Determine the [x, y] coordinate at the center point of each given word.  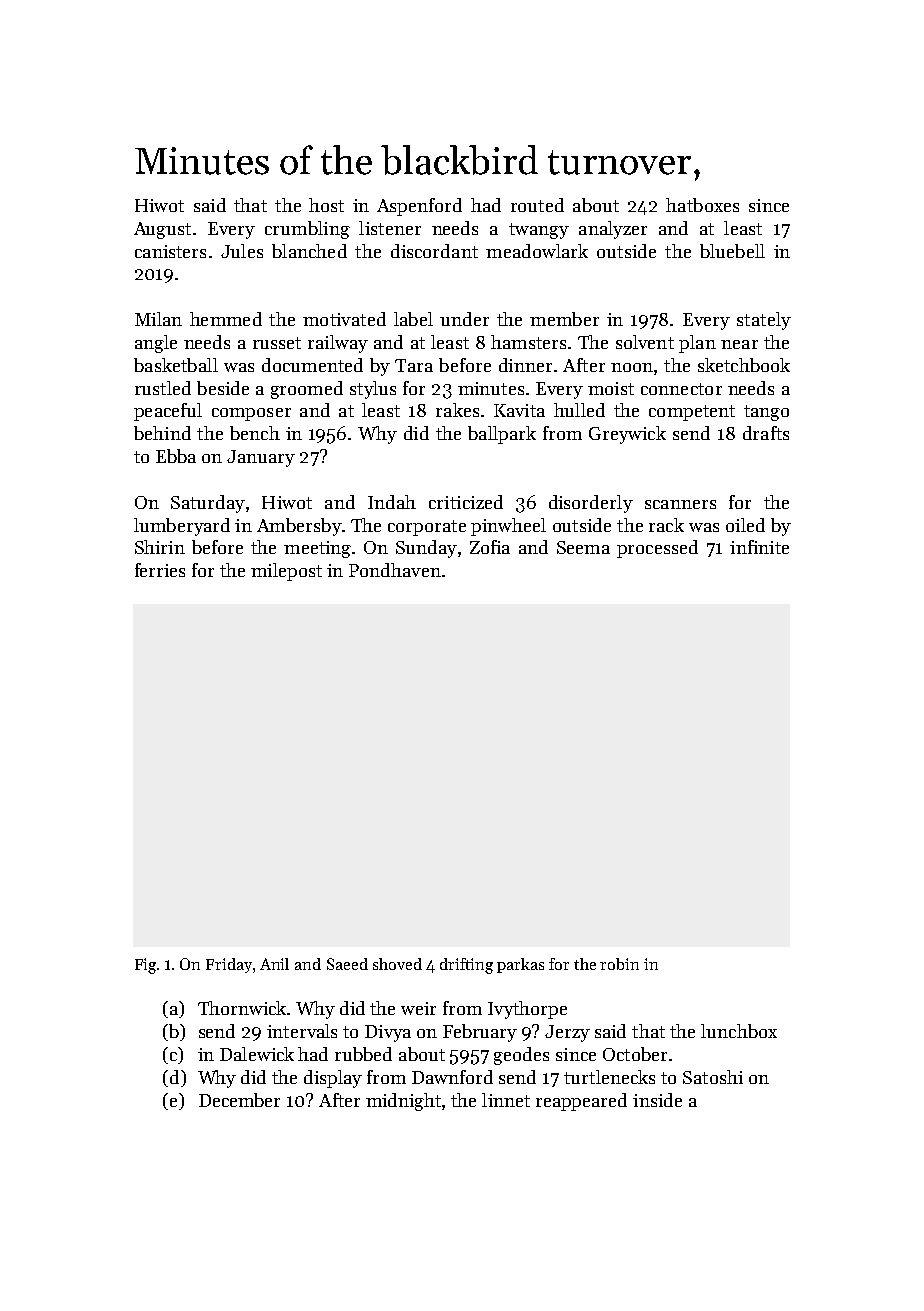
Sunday [426, 549]
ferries [160, 570]
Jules [242, 251]
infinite [759, 547]
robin [619, 964]
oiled [745, 525]
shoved [397, 964]
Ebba [176, 456]
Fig [145, 966]
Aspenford [419, 207]
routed [537, 205]
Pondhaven [395, 570]
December [239, 1100]
